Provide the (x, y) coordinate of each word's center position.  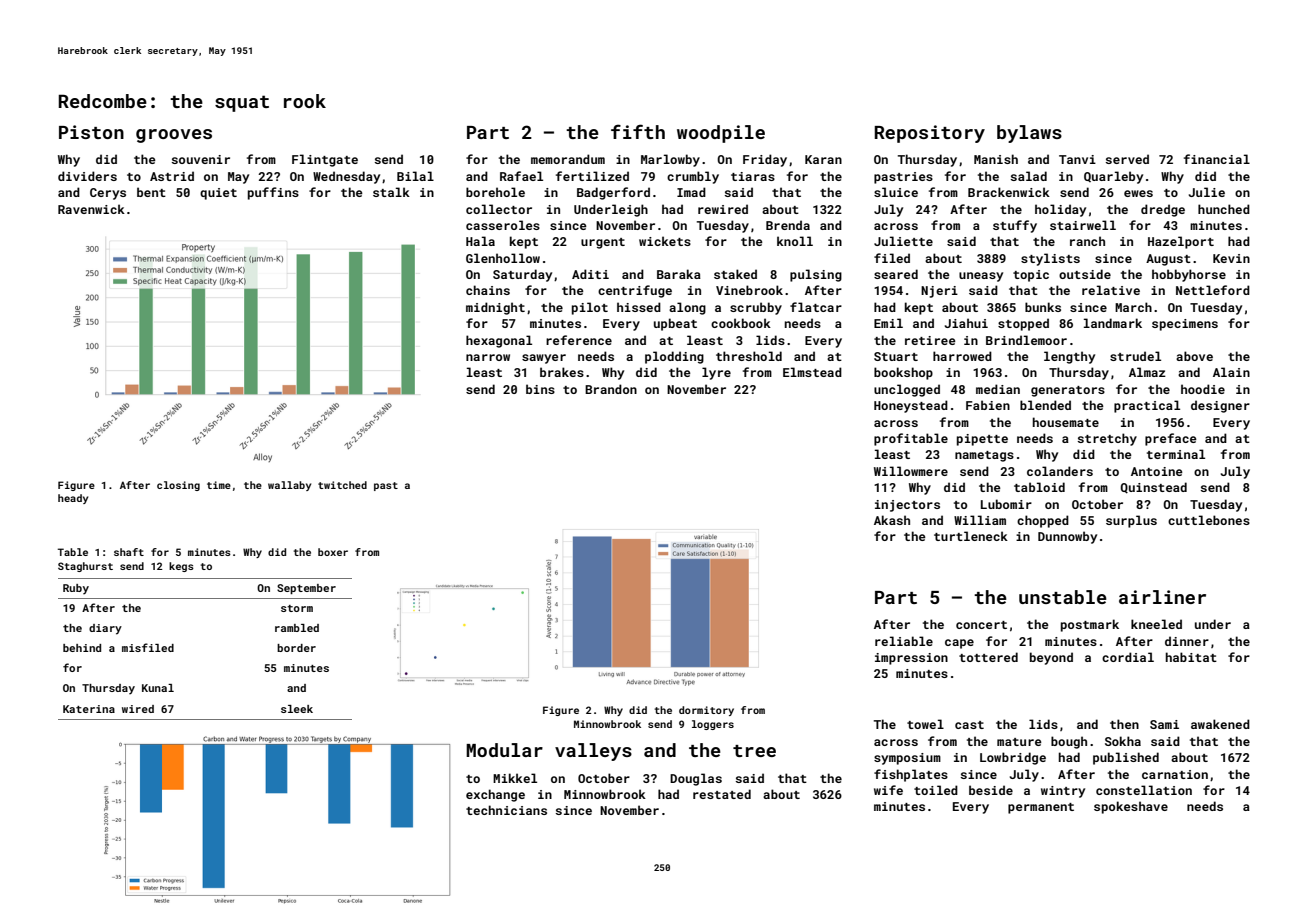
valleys (593, 752)
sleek (297, 709)
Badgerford (613, 193)
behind (82, 648)
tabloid (1039, 487)
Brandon (611, 389)
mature (1019, 742)
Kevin (1231, 258)
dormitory (706, 711)
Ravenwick (91, 209)
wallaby (289, 486)
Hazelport (1181, 242)
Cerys (108, 194)
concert (981, 625)
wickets (665, 241)
